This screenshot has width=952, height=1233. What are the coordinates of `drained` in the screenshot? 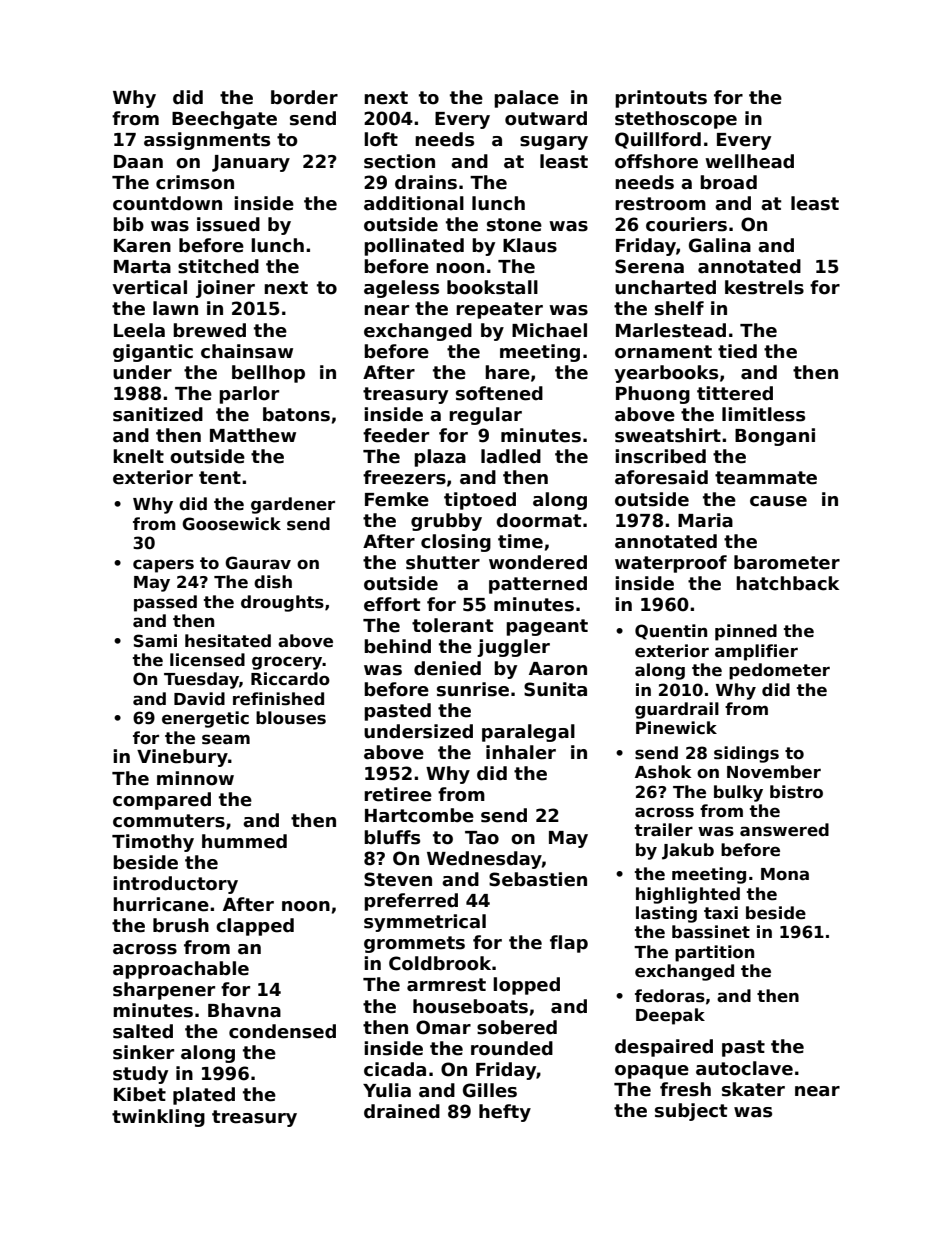 It's located at (402, 1111).
